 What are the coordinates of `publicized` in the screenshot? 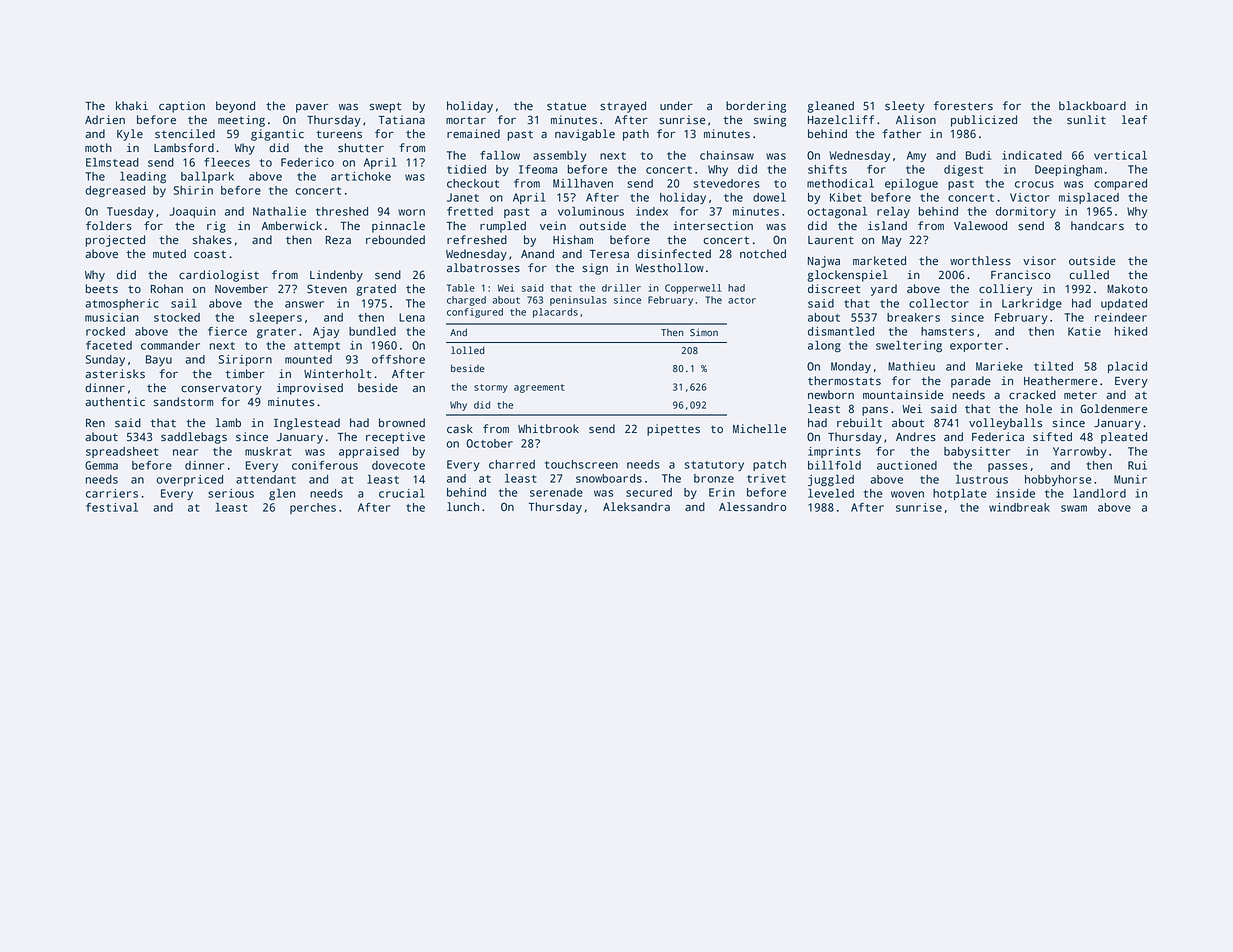 It's located at (984, 121).
